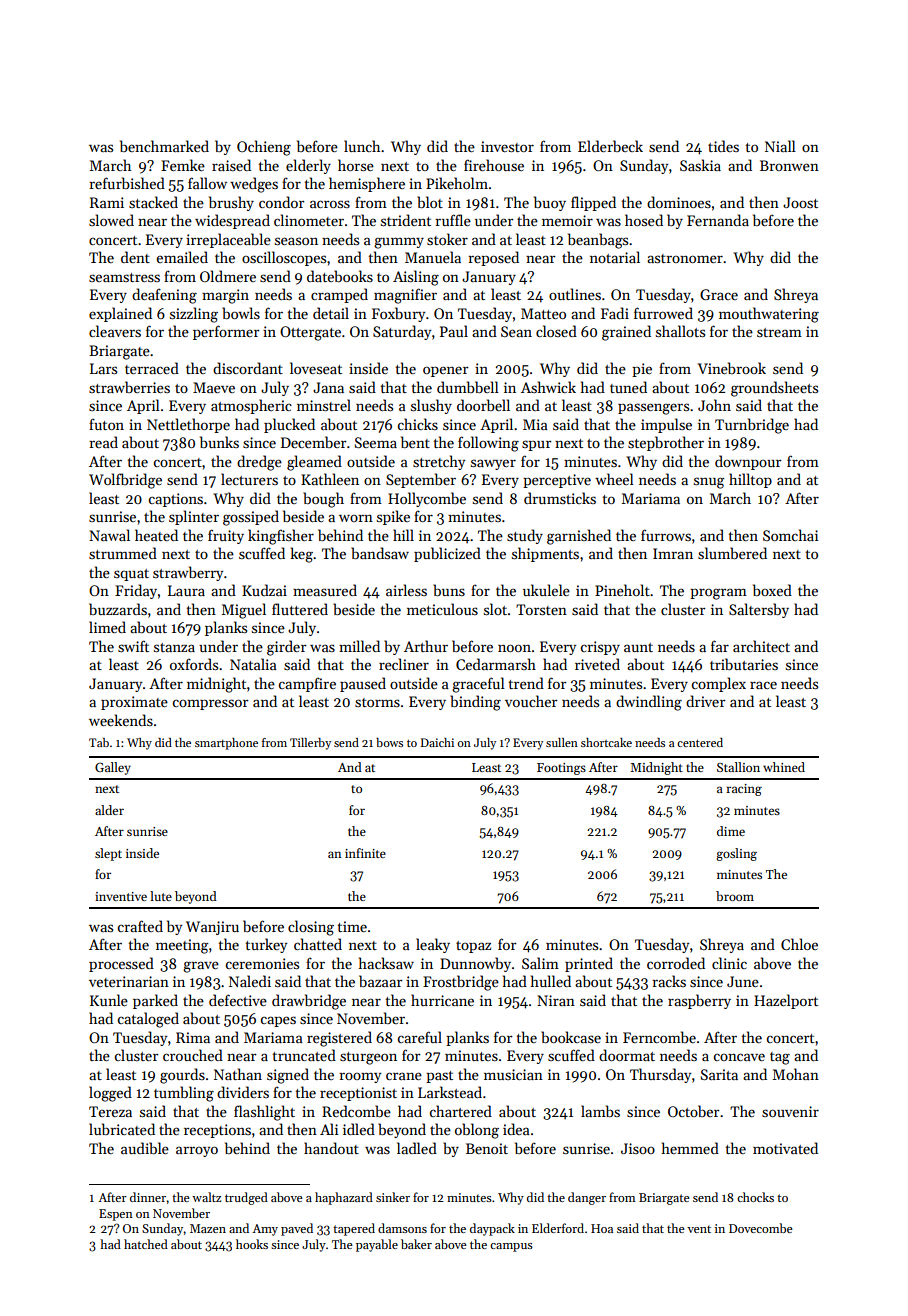 The image size is (908, 1316). Describe the element at coordinates (786, 1001) in the document. I see `Hazelport` at that location.
